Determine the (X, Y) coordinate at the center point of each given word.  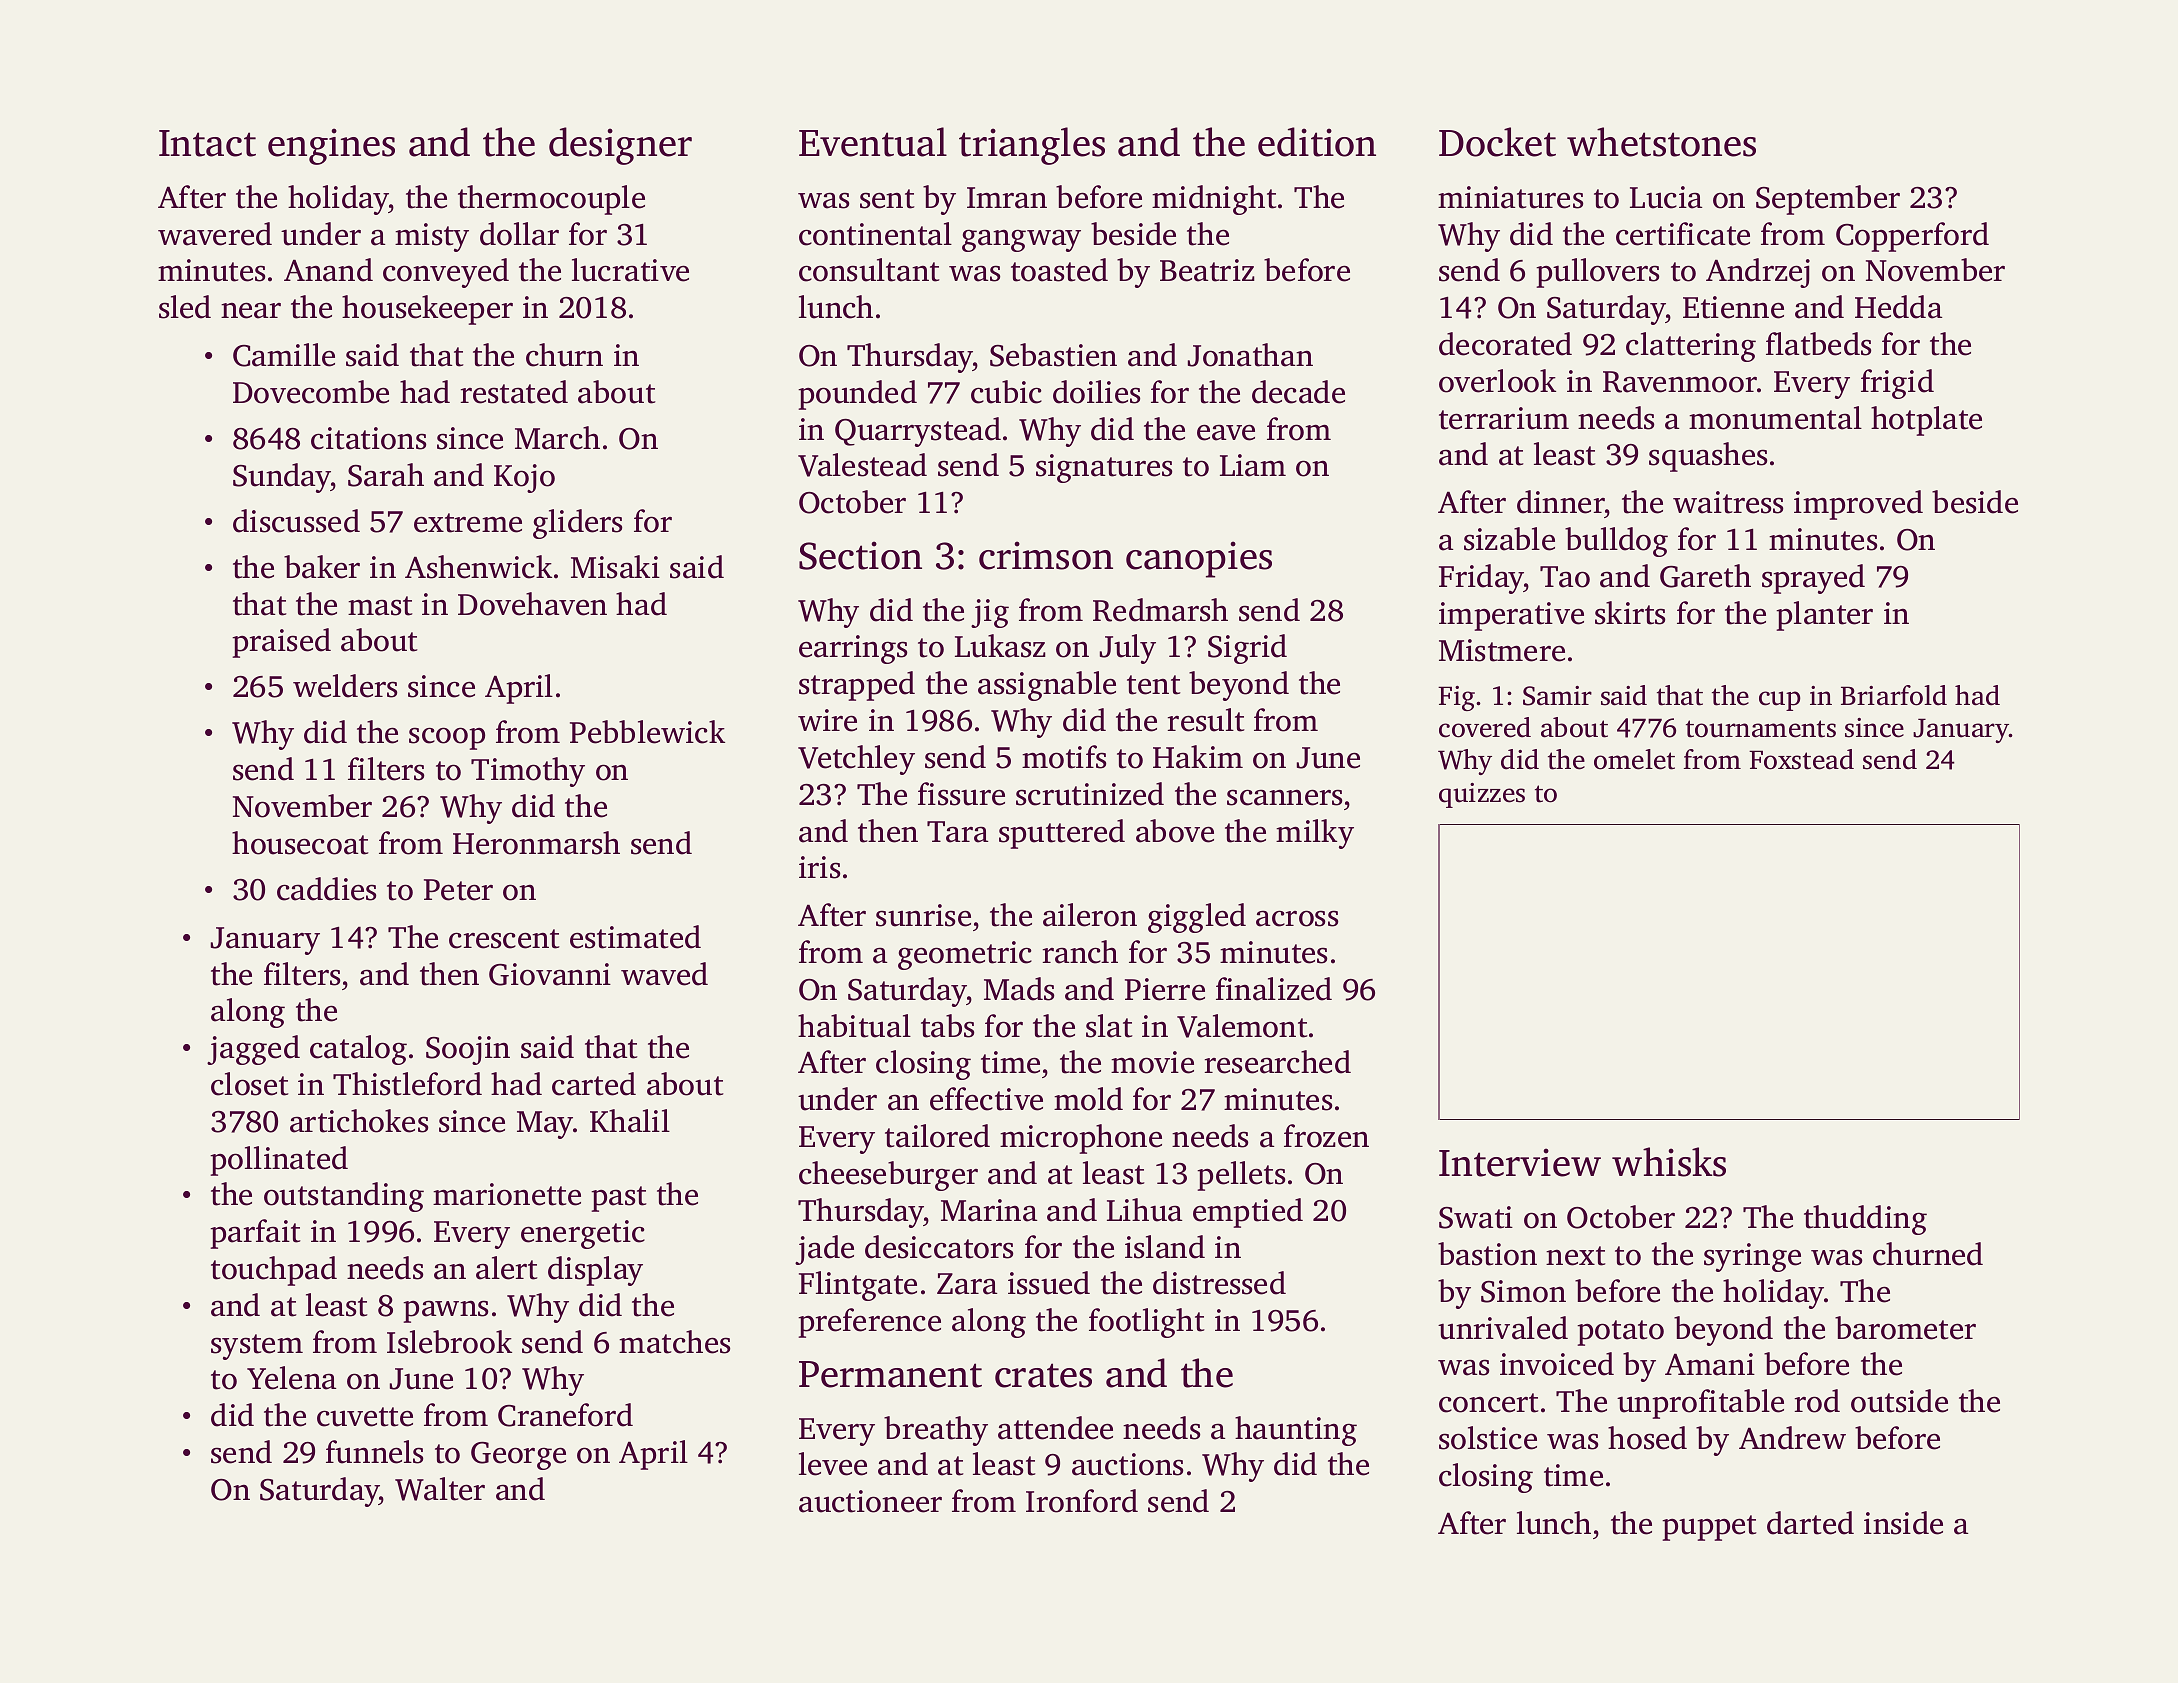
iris (819, 867)
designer (620, 146)
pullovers (1597, 273)
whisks (1669, 1162)
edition (1317, 142)
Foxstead (1801, 759)
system (257, 1347)
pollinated (279, 1161)
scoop (447, 738)
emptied (1248, 1213)
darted (1810, 1523)
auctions (1127, 1464)
